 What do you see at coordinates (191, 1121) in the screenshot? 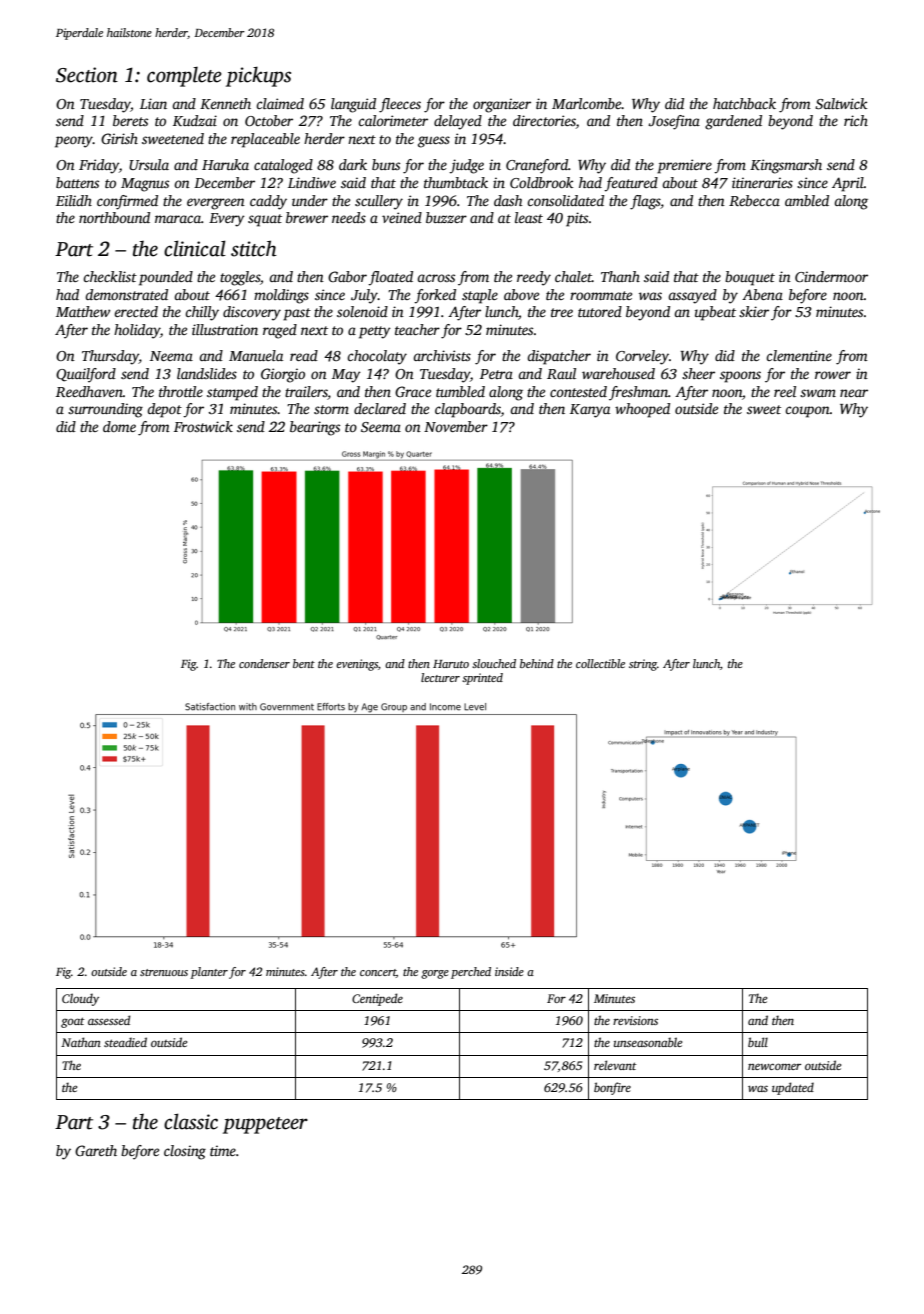
I see `classic` at bounding box center [191, 1121].
